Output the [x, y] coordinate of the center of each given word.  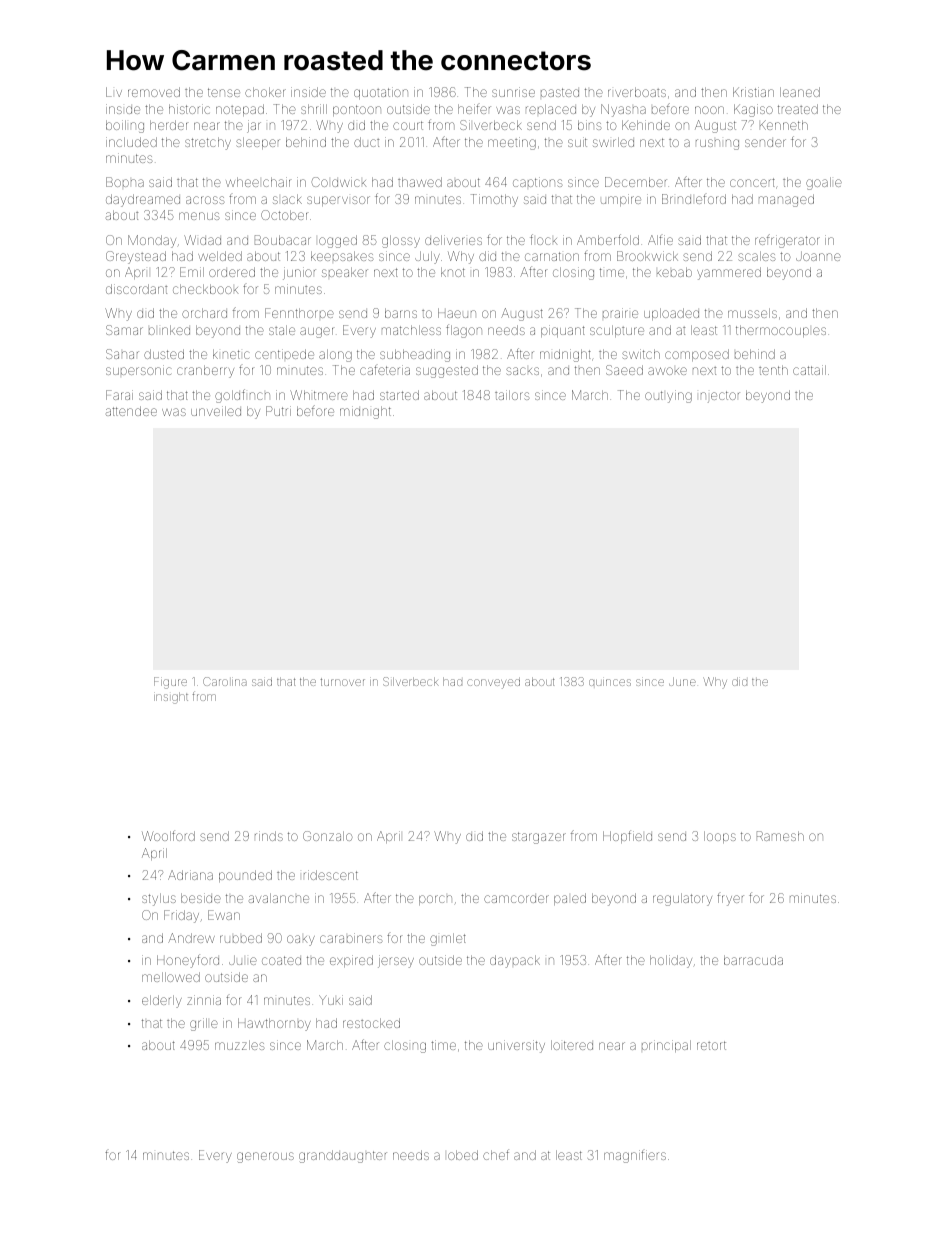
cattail [809, 370]
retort [711, 1045]
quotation [381, 93]
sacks [522, 371]
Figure [170, 683]
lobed [463, 1155]
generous [265, 1157]
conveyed [493, 683]
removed [154, 92]
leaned [800, 92]
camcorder [516, 899]
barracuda [753, 960]
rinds [269, 836]
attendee [131, 411]
